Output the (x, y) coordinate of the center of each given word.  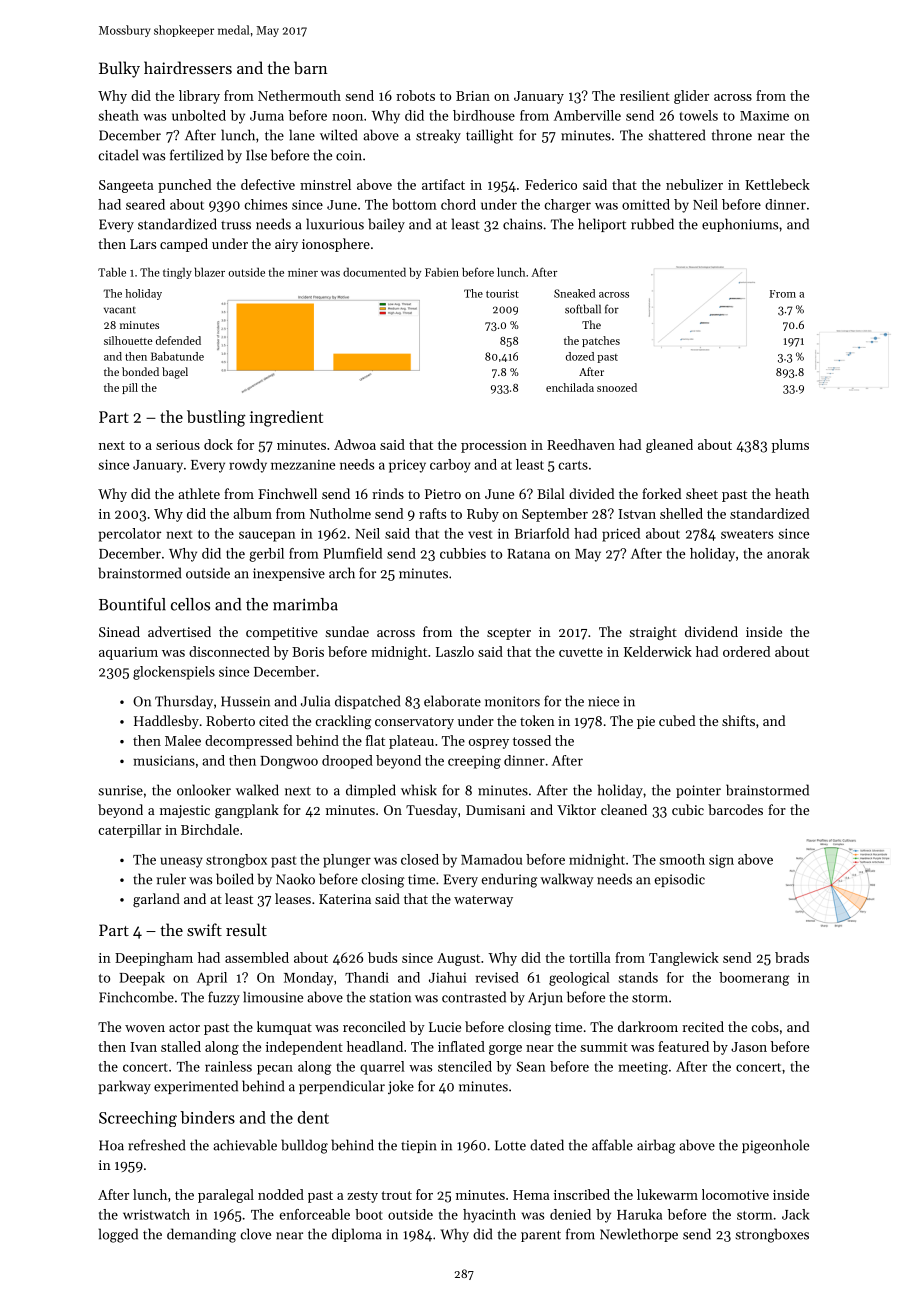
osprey (489, 744)
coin (349, 155)
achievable (245, 1145)
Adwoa (355, 444)
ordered (746, 651)
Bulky (119, 69)
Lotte (510, 1145)
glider (691, 97)
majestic (185, 811)
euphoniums (740, 225)
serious (178, 445)
